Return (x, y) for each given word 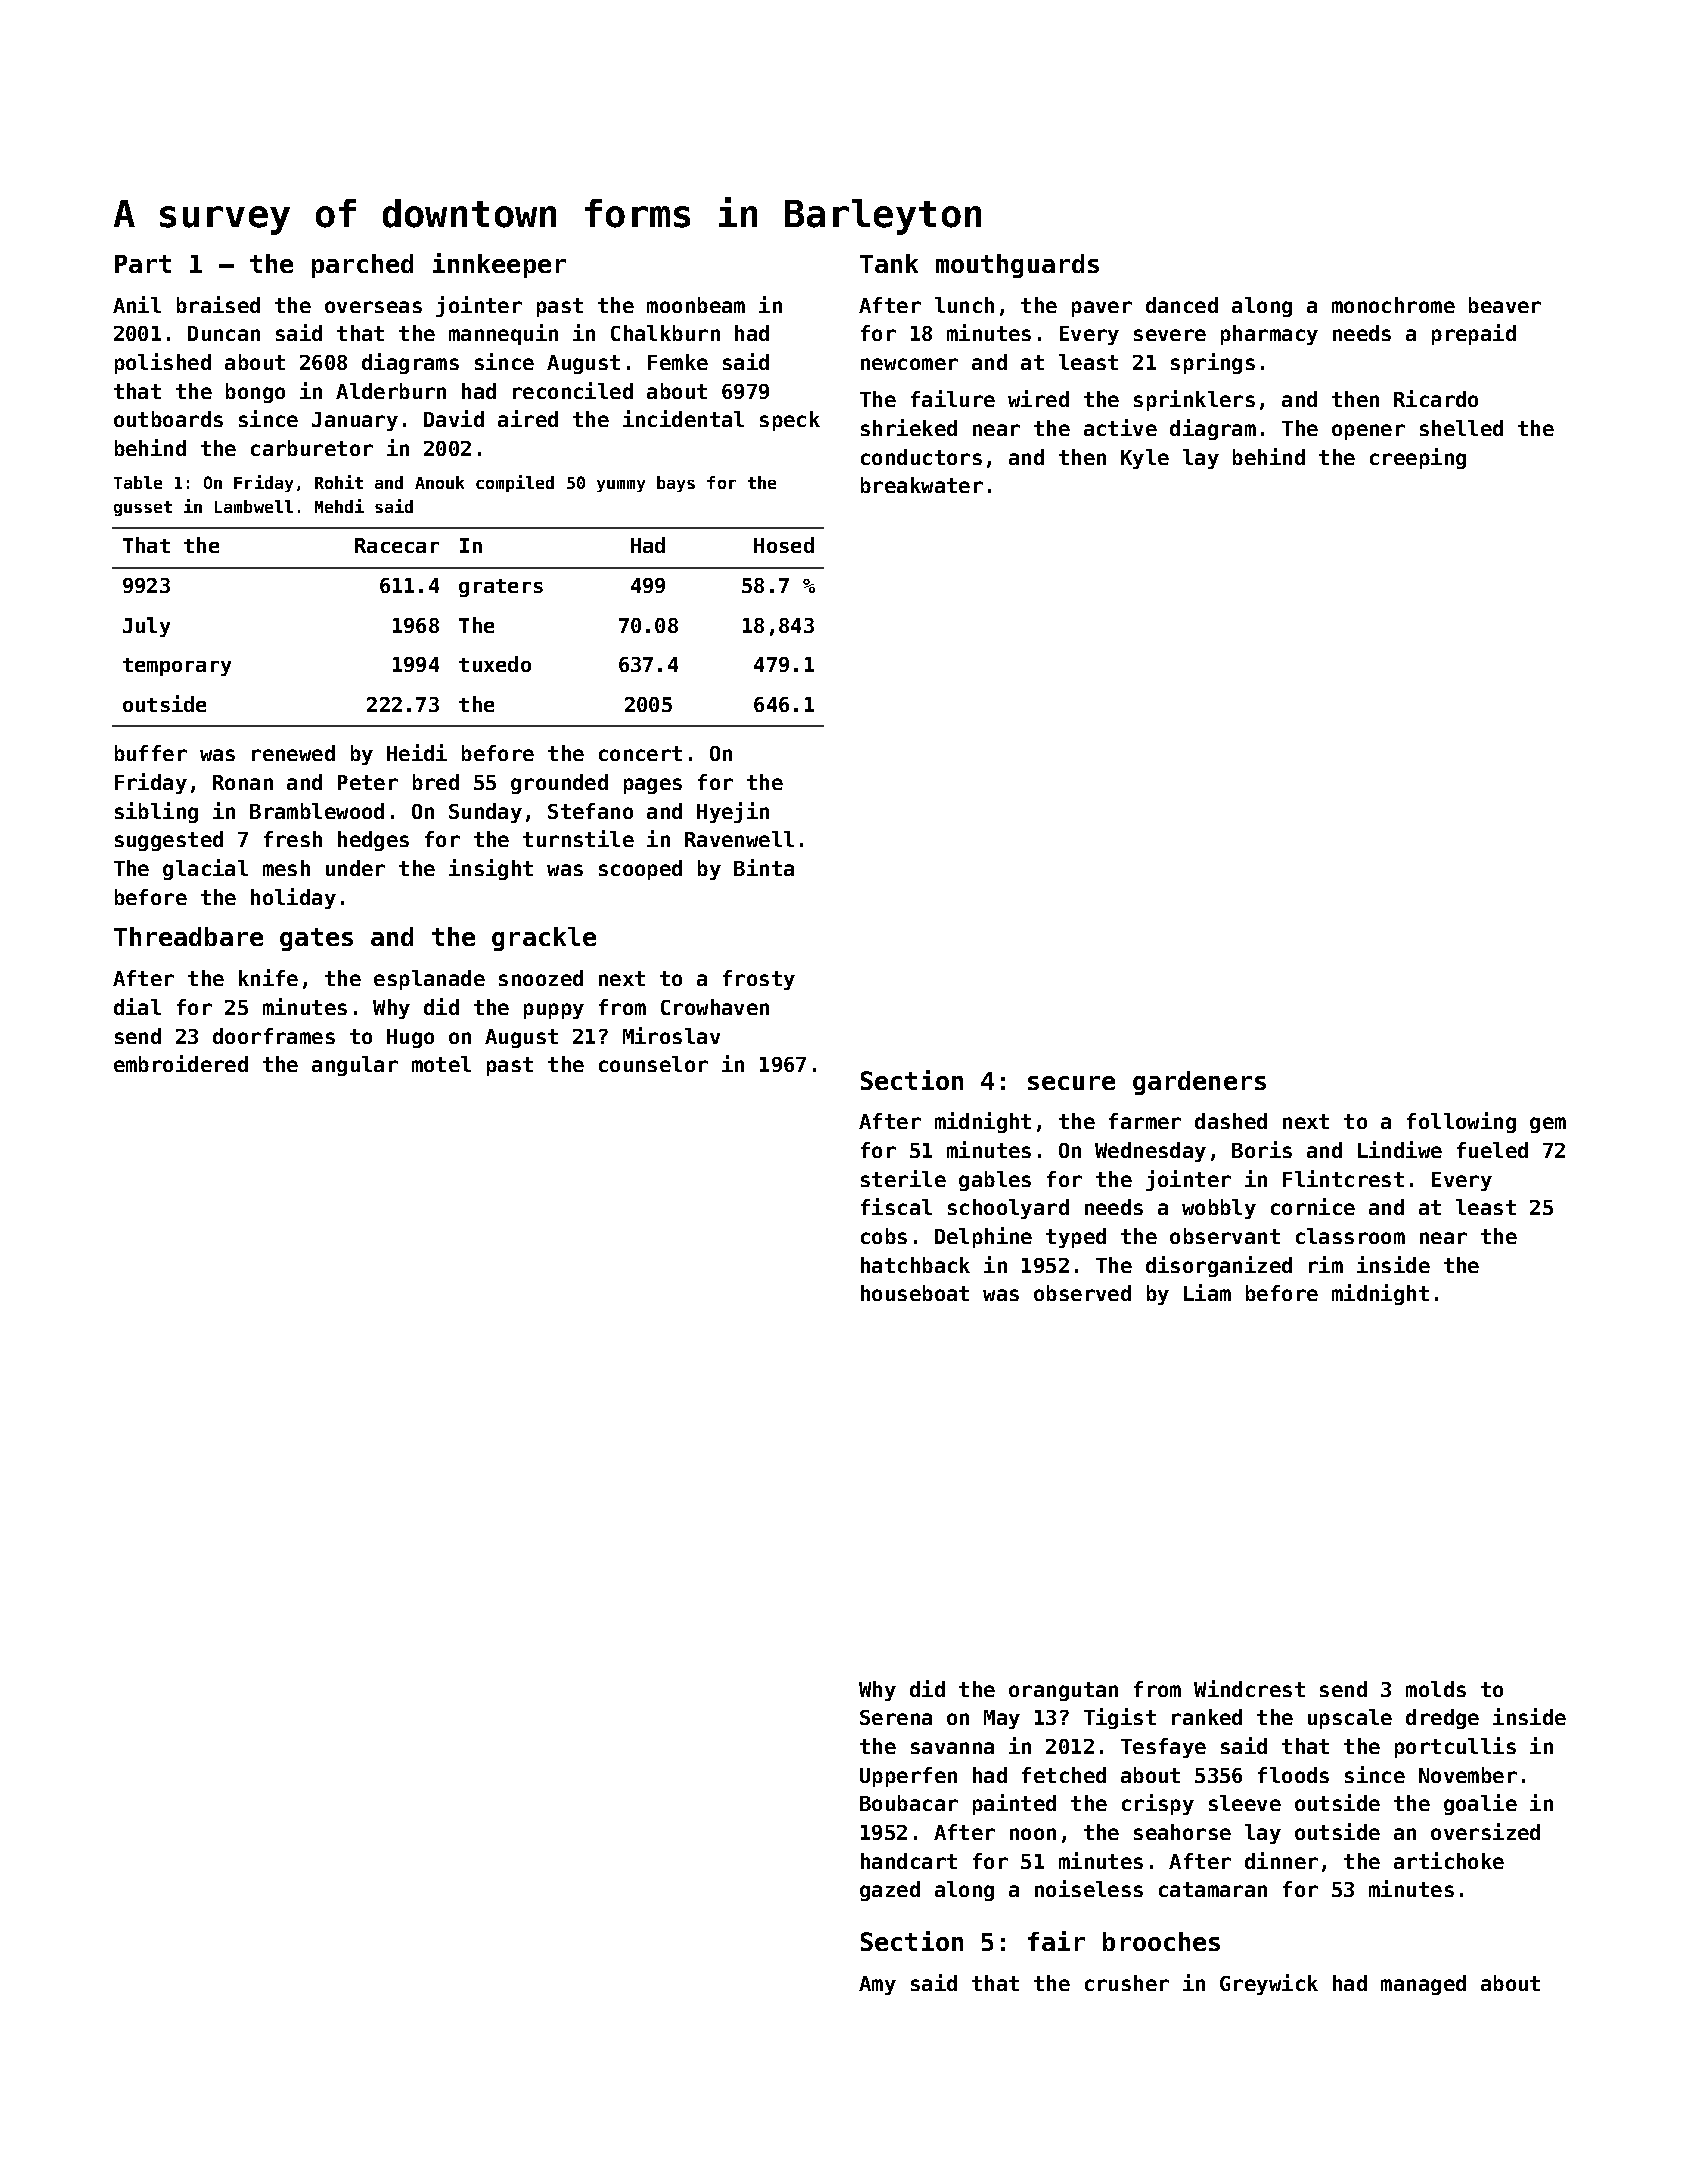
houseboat (915, 1293)
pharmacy (1269, 335)
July (146, 627)
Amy (877, 1985)
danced (1182, 305)
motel (441, 1064)
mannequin (503, 334)
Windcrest (1249, 1688)
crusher (1127, 1983)
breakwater (922, 485)
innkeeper (499, 265)
